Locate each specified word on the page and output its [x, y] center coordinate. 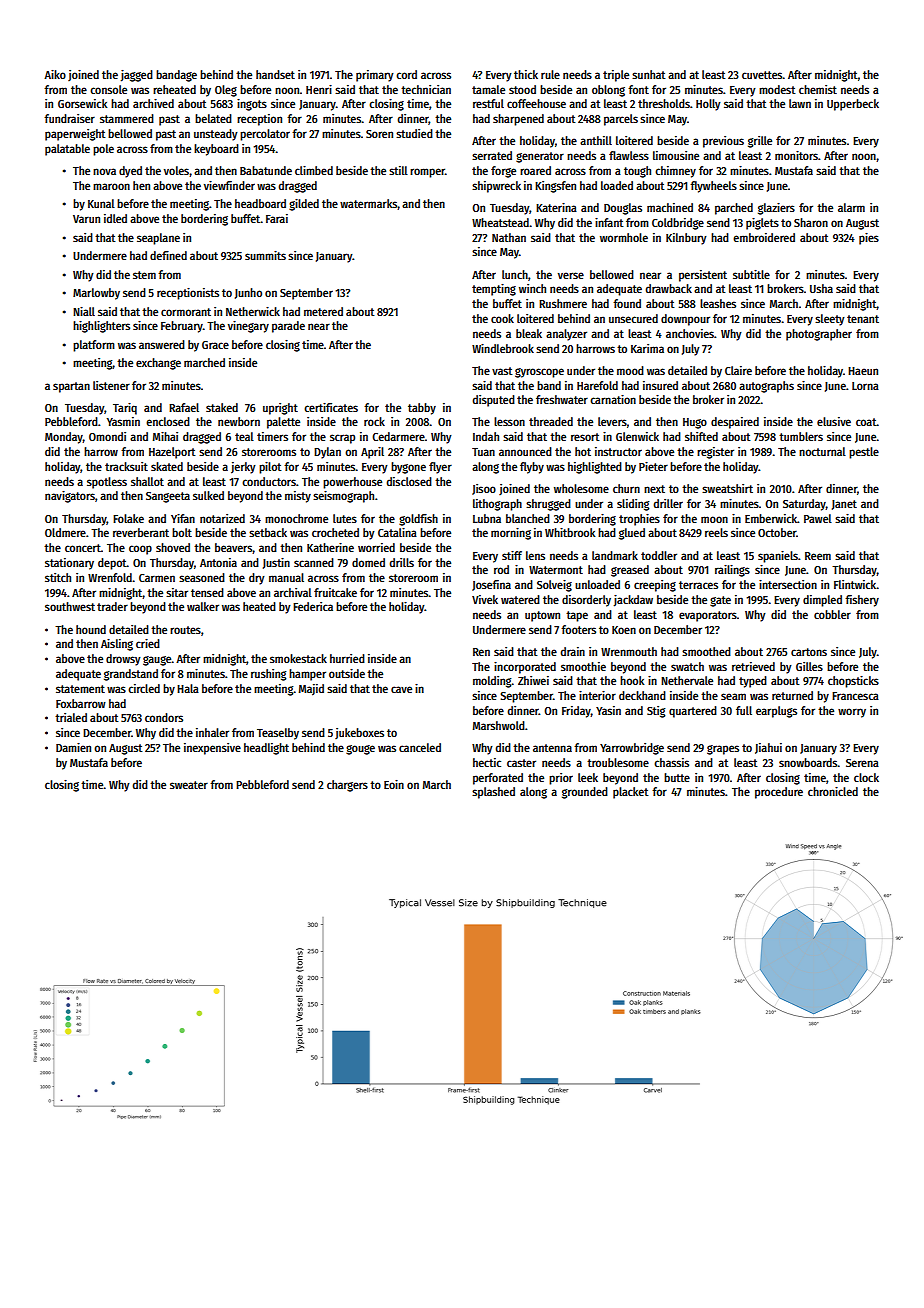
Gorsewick [82, 103]
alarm [851, 207]
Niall [84, 311]
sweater [189, 785]
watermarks [368, 203]
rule [550, 74]
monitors [796, 155]
